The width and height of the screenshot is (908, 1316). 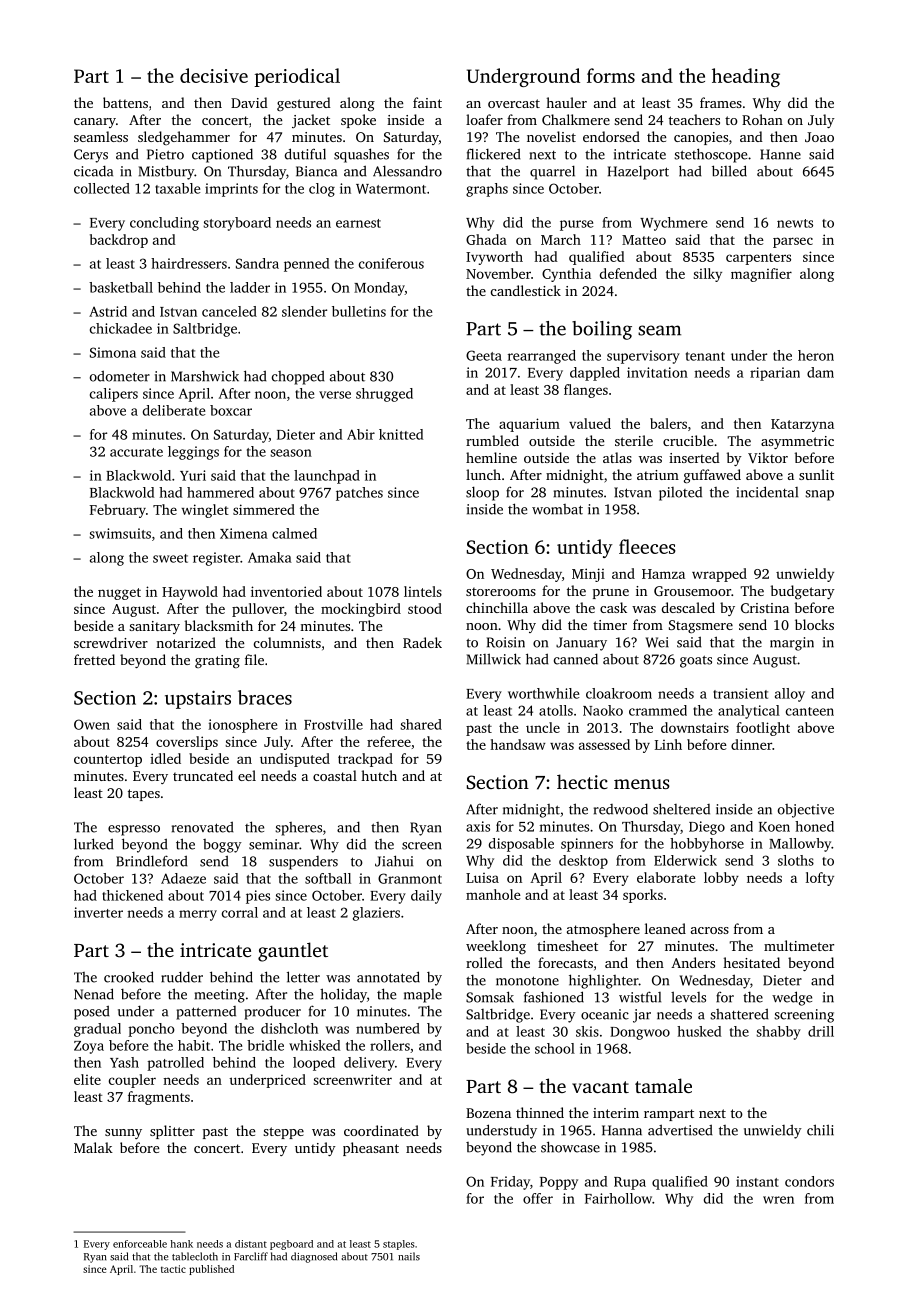 I want to click on verse, so click(x=335, y=395).
